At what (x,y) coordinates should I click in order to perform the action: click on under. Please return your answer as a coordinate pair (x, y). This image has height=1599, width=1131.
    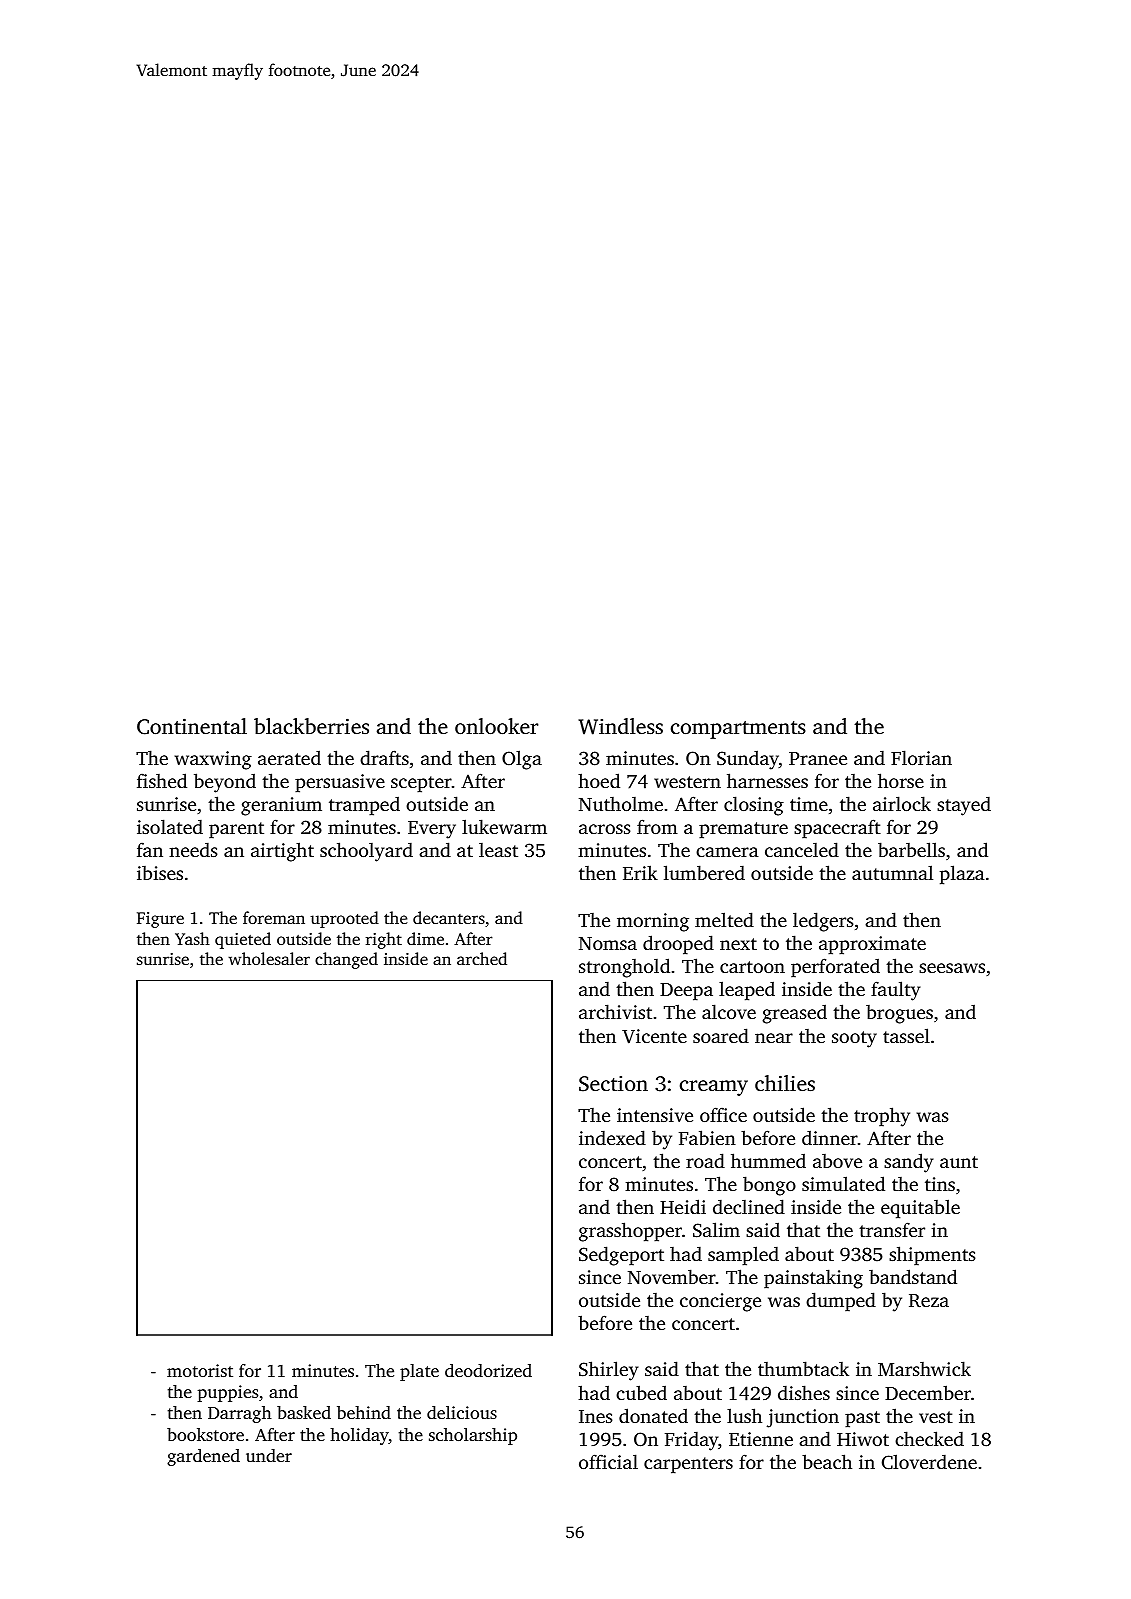
    Looking at the image, I should click on (269, 1455).
